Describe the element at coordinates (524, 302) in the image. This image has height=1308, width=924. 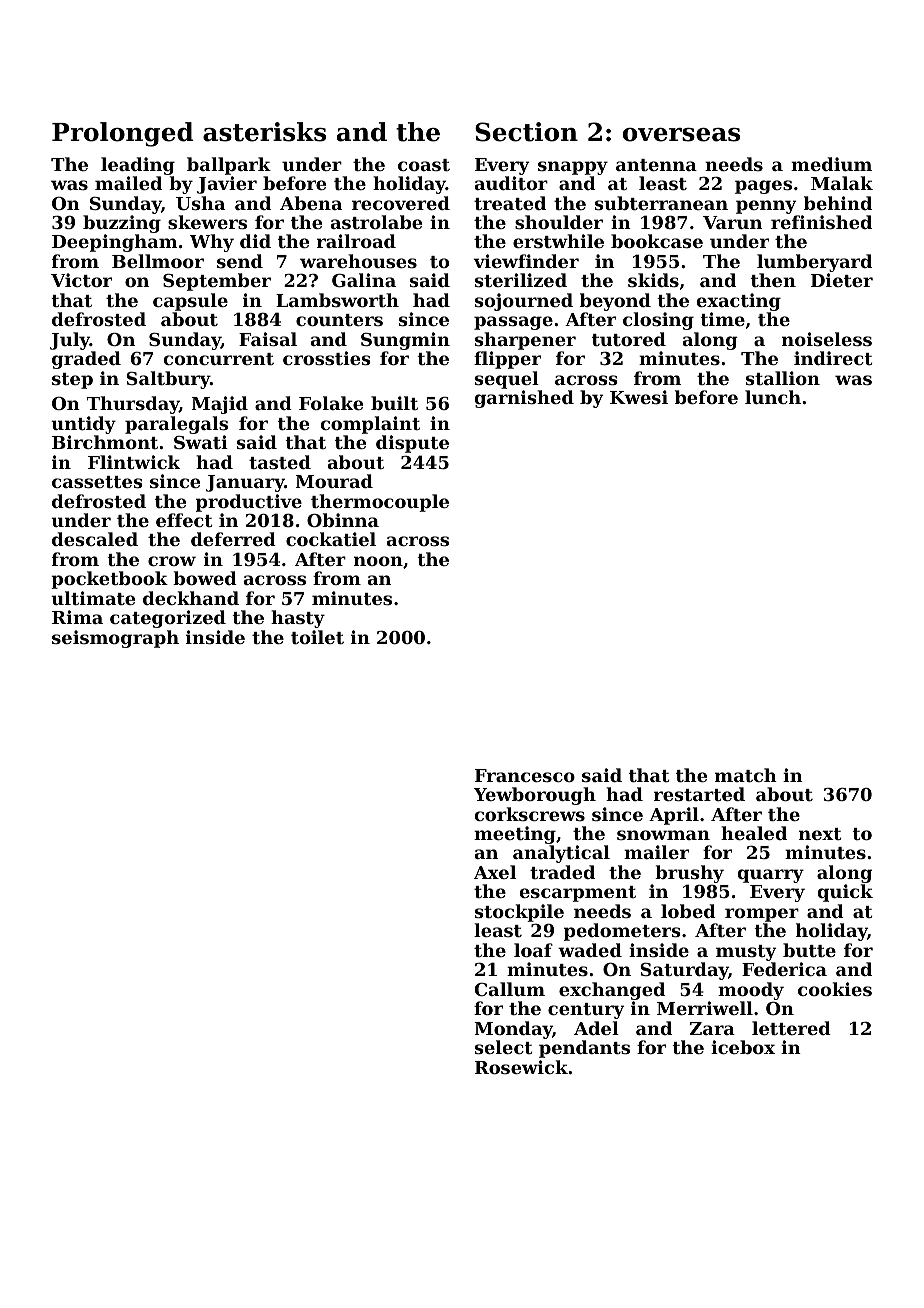
I see `sojourned` at that location.
